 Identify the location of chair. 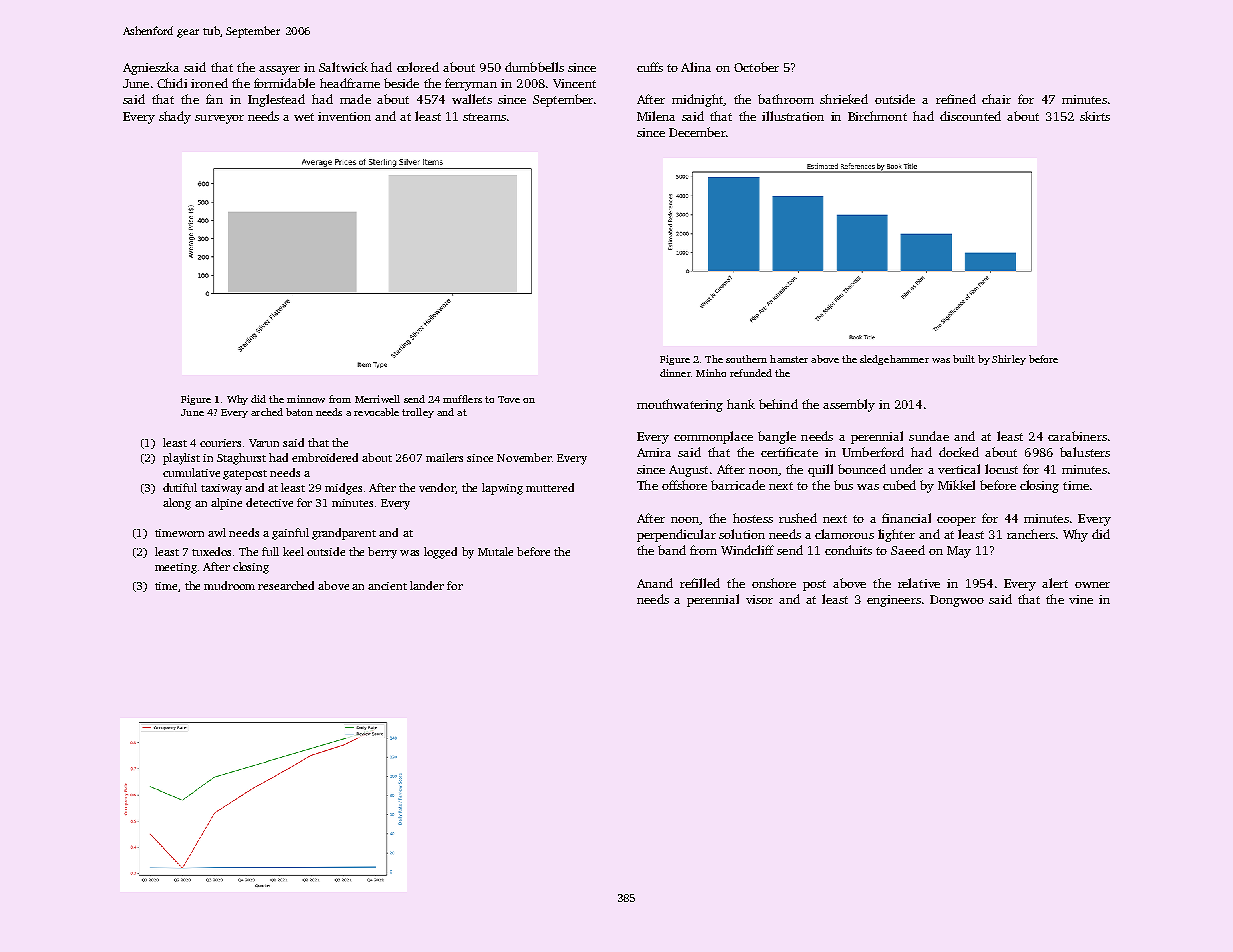
(996, 99).
